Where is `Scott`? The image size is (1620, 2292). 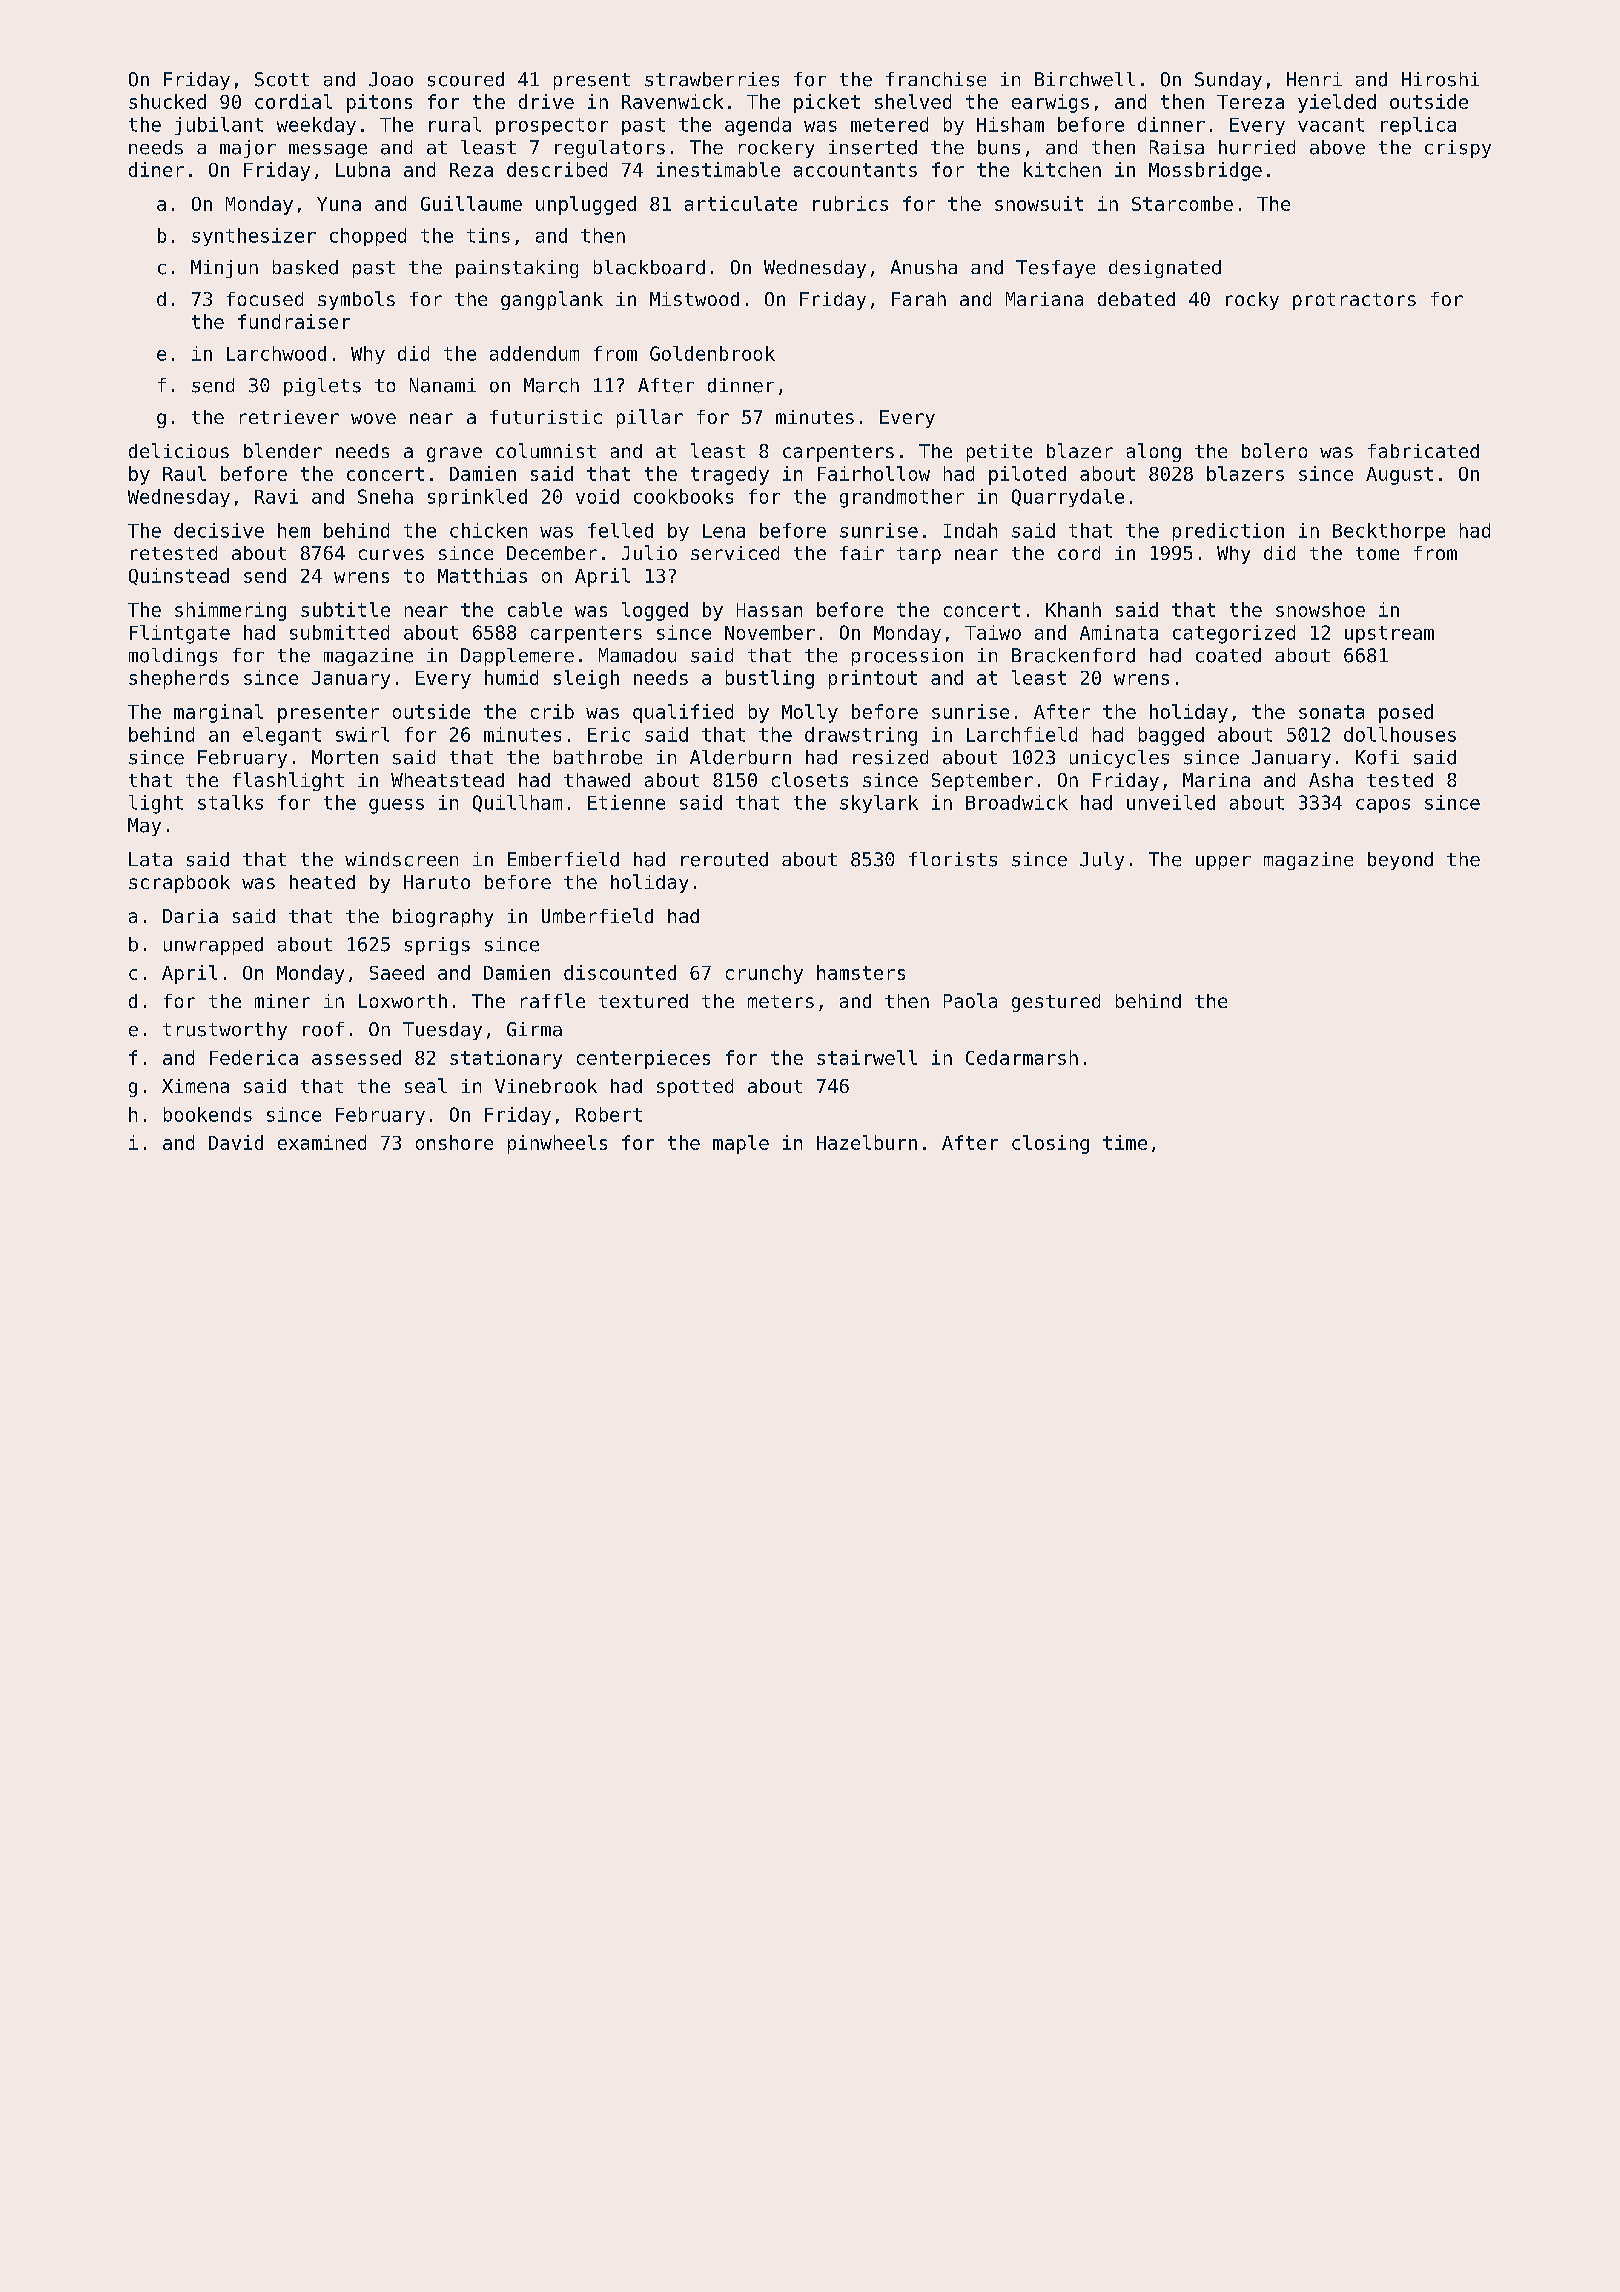
Scott is located at coordinates (282, 79).
